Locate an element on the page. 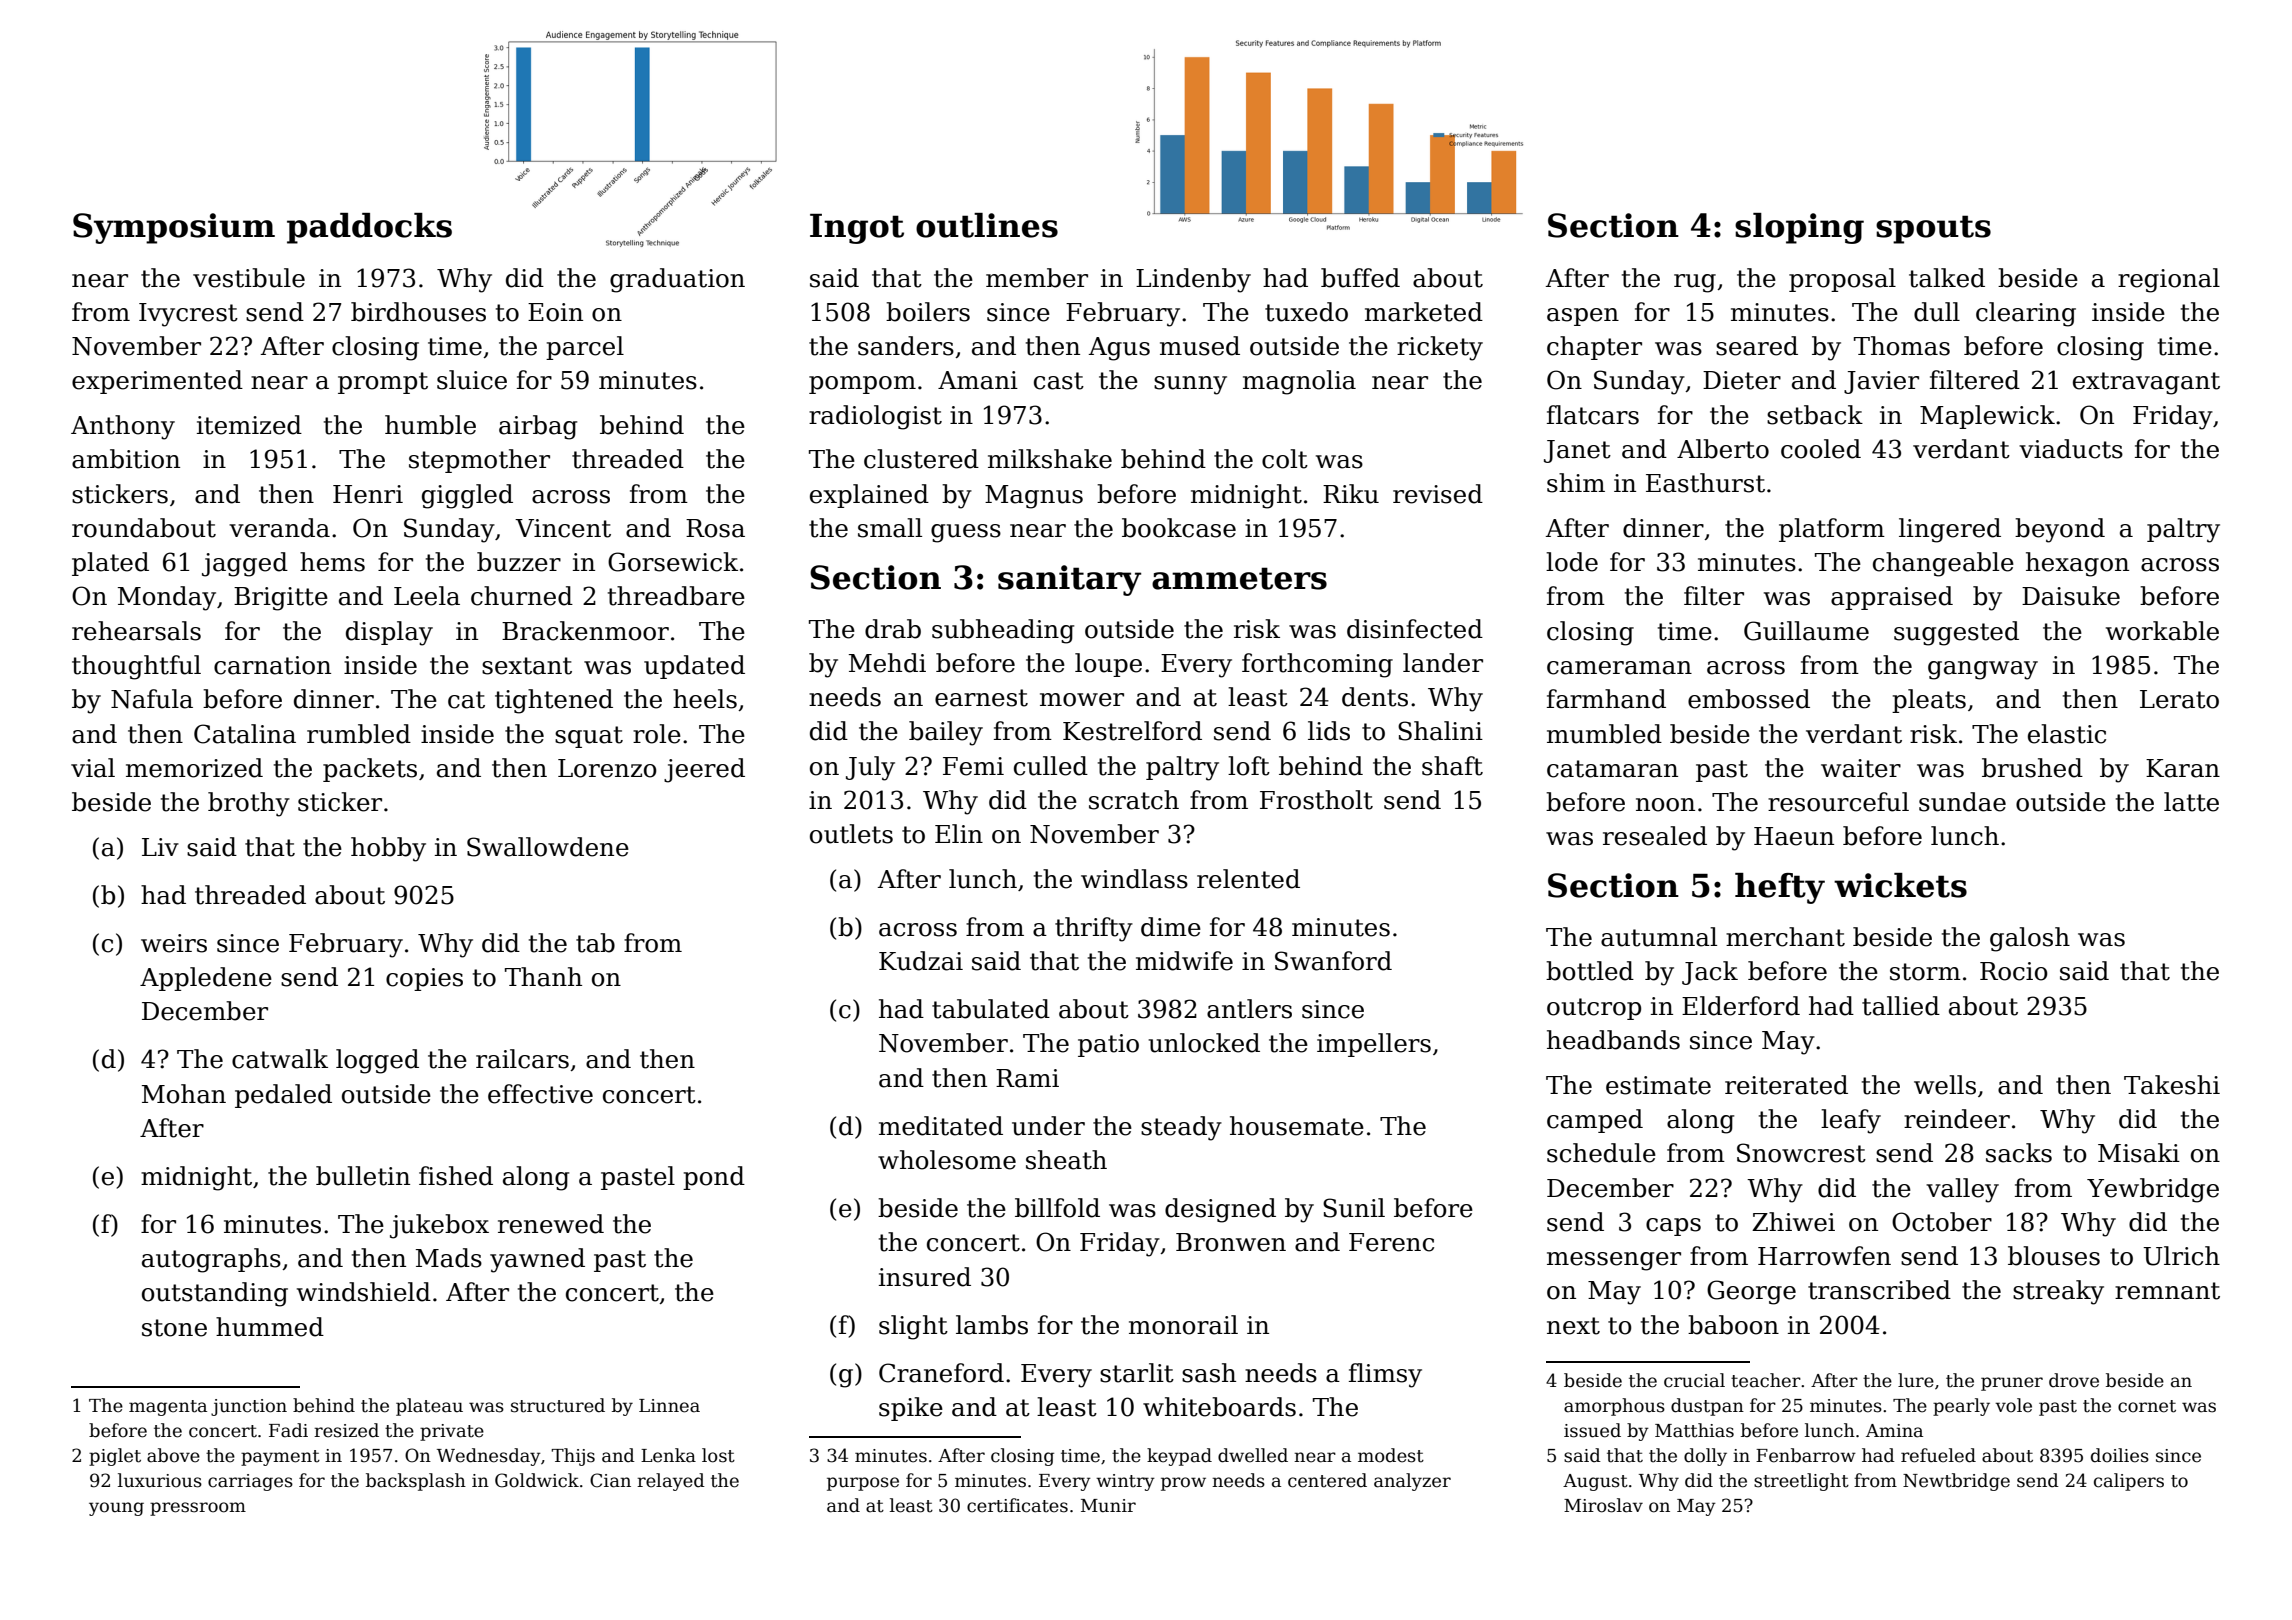 The image size is (2292, 1620). caps is located at coordinates (1673, 1227).
